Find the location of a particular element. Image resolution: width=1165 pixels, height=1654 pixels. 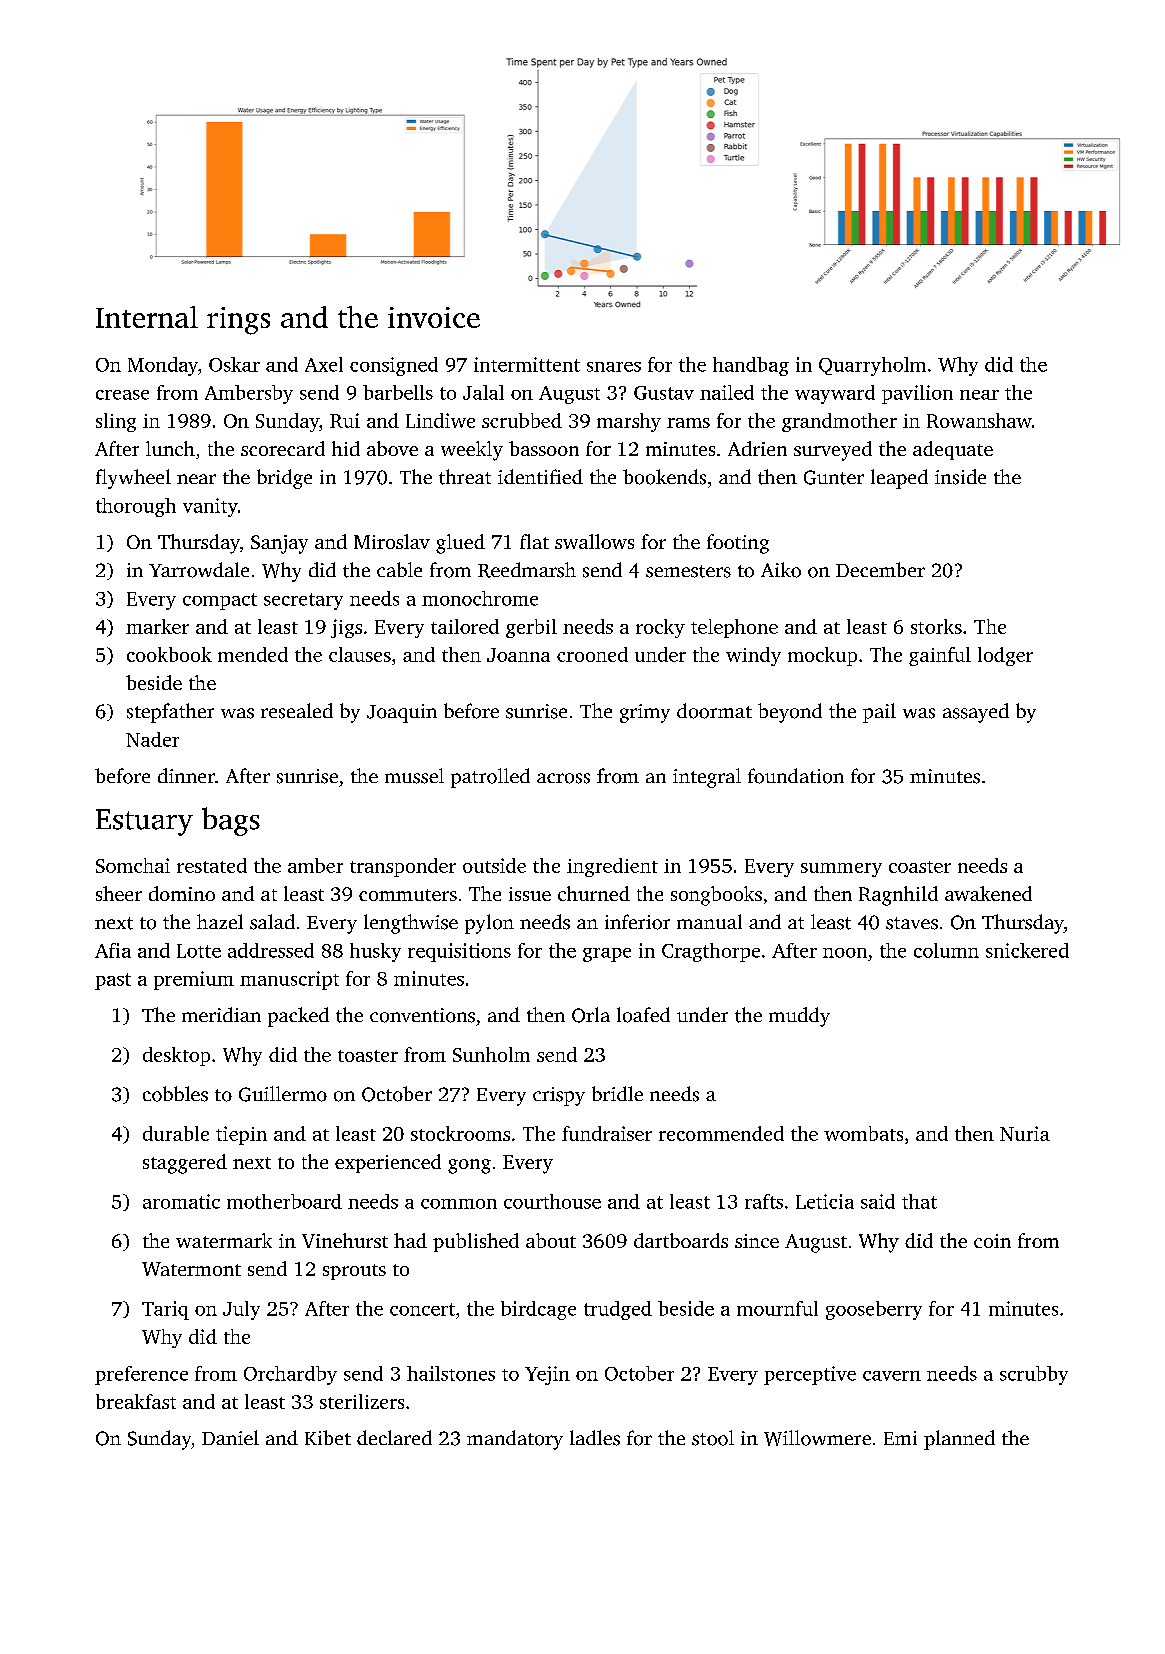

Orchardby is located at coordinates (290, 1375).
